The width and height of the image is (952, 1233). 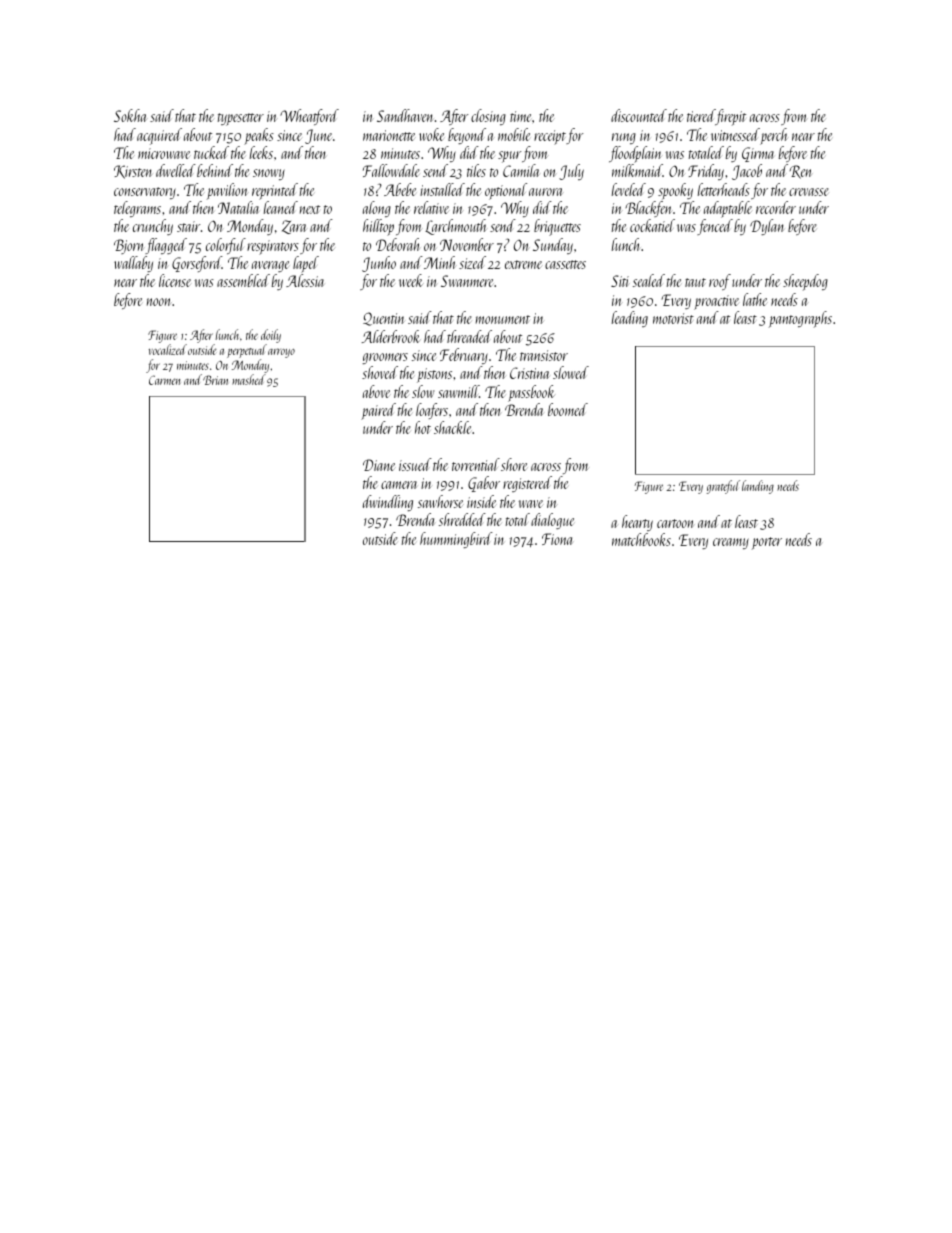 What do you see at coordinates (723, 487) in the image?
I see `grateful` at bounding box center [723, 487].
